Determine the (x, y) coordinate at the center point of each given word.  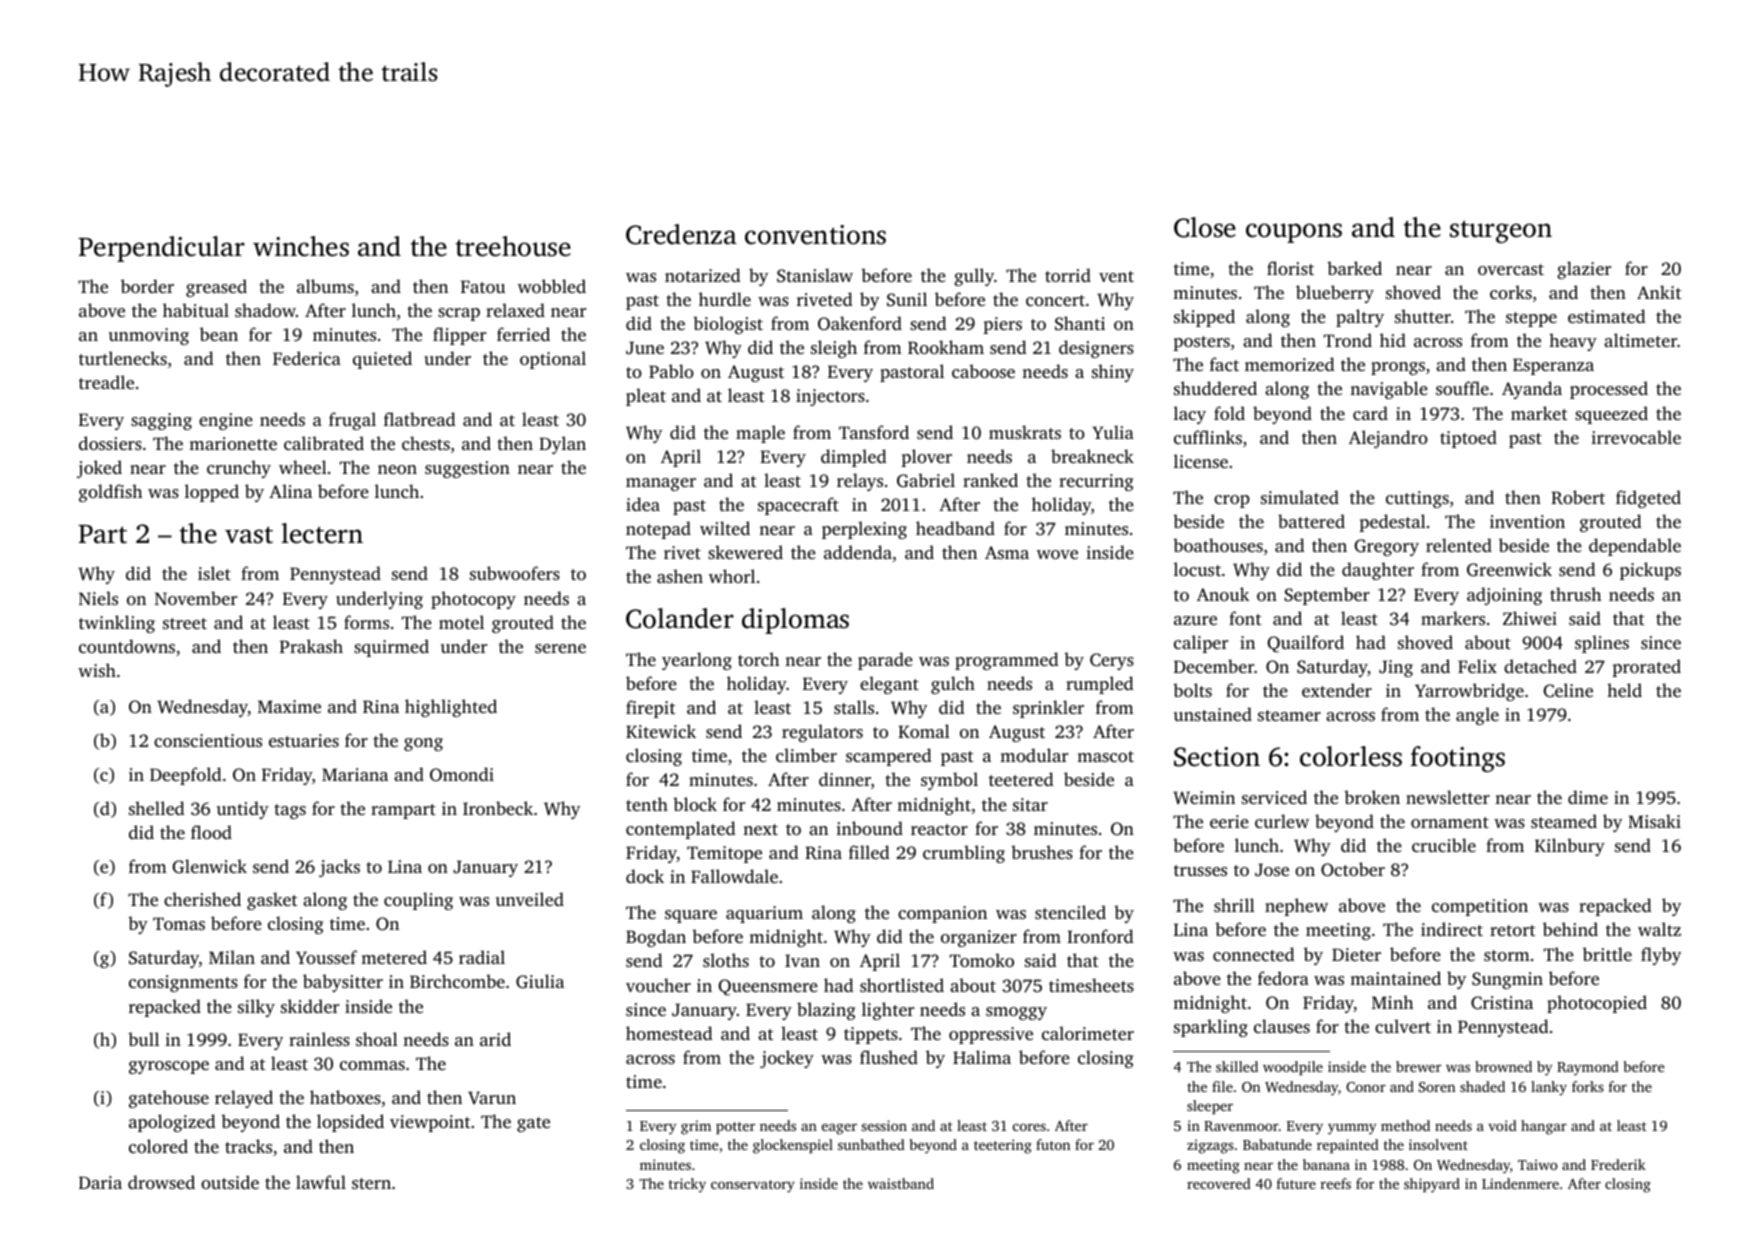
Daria (100, 1182)
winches (301, 246)
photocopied (1597, 1004)
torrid (1068, 275)
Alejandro (1388, 439)
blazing (826, 1011)
